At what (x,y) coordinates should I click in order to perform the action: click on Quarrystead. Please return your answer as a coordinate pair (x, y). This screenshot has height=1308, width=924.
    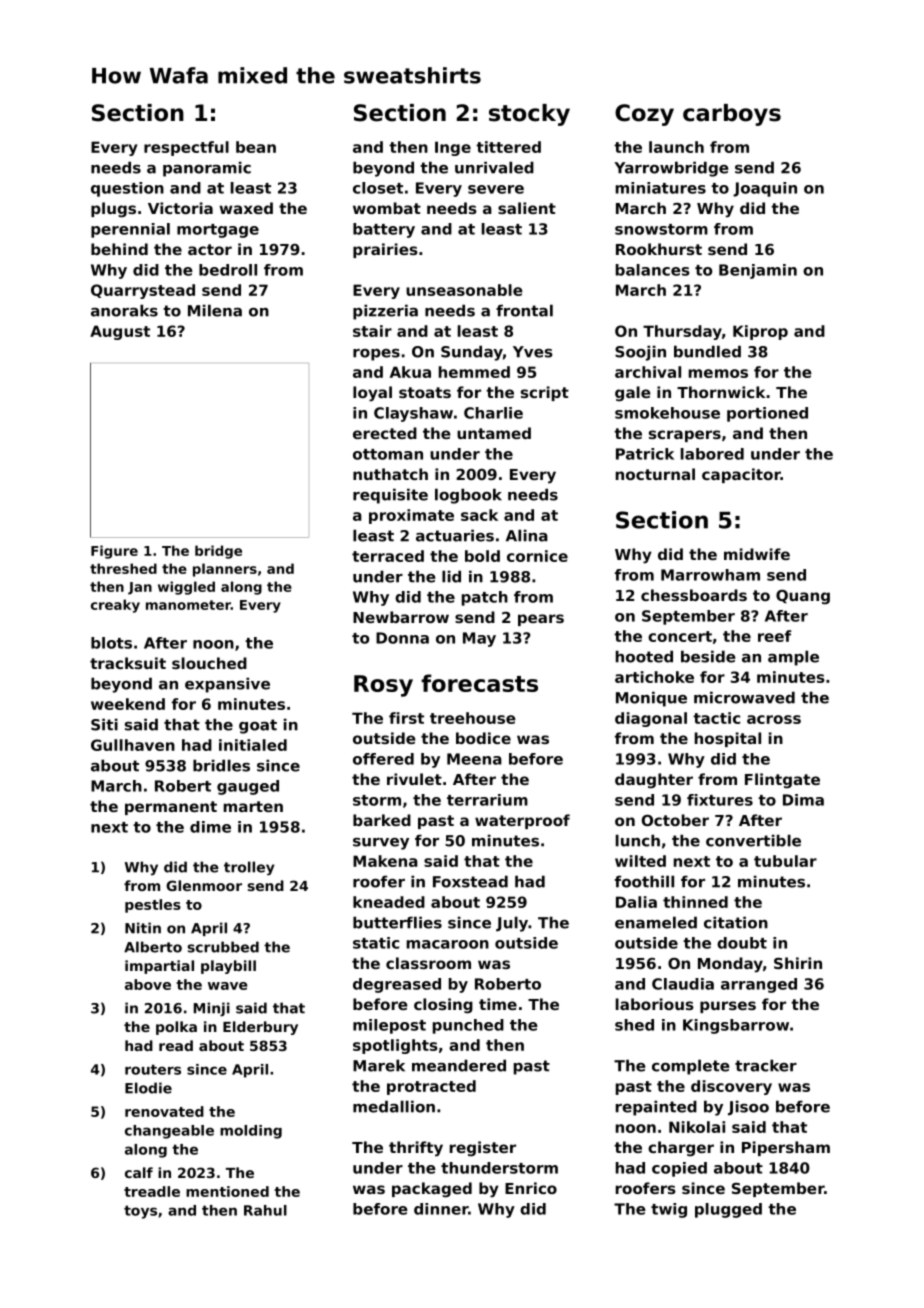
    Looking at the image, I should click on (143, 291).
